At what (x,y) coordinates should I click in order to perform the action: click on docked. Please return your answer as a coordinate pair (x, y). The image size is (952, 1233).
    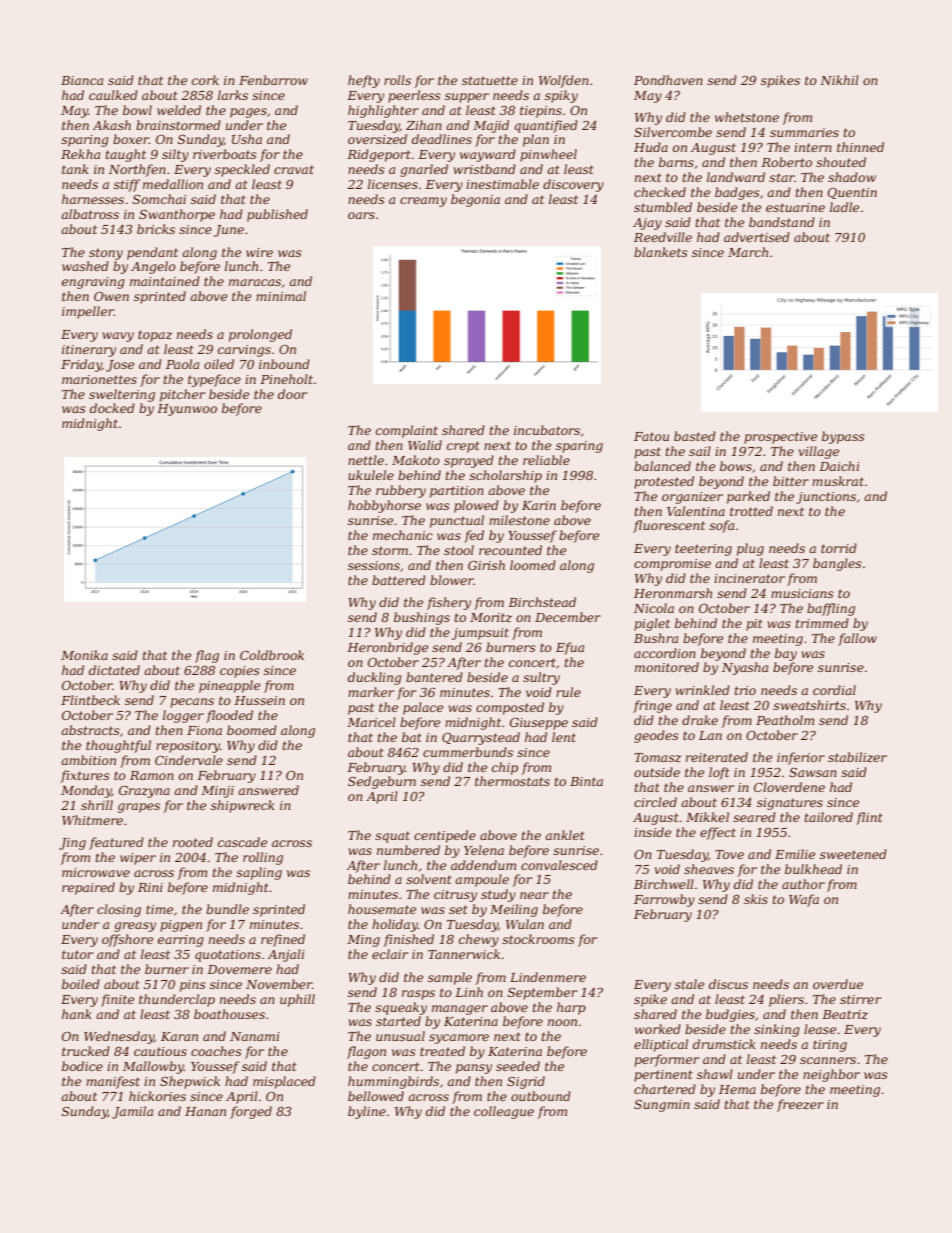
    Looking at the image, I should click on (112, 408).
